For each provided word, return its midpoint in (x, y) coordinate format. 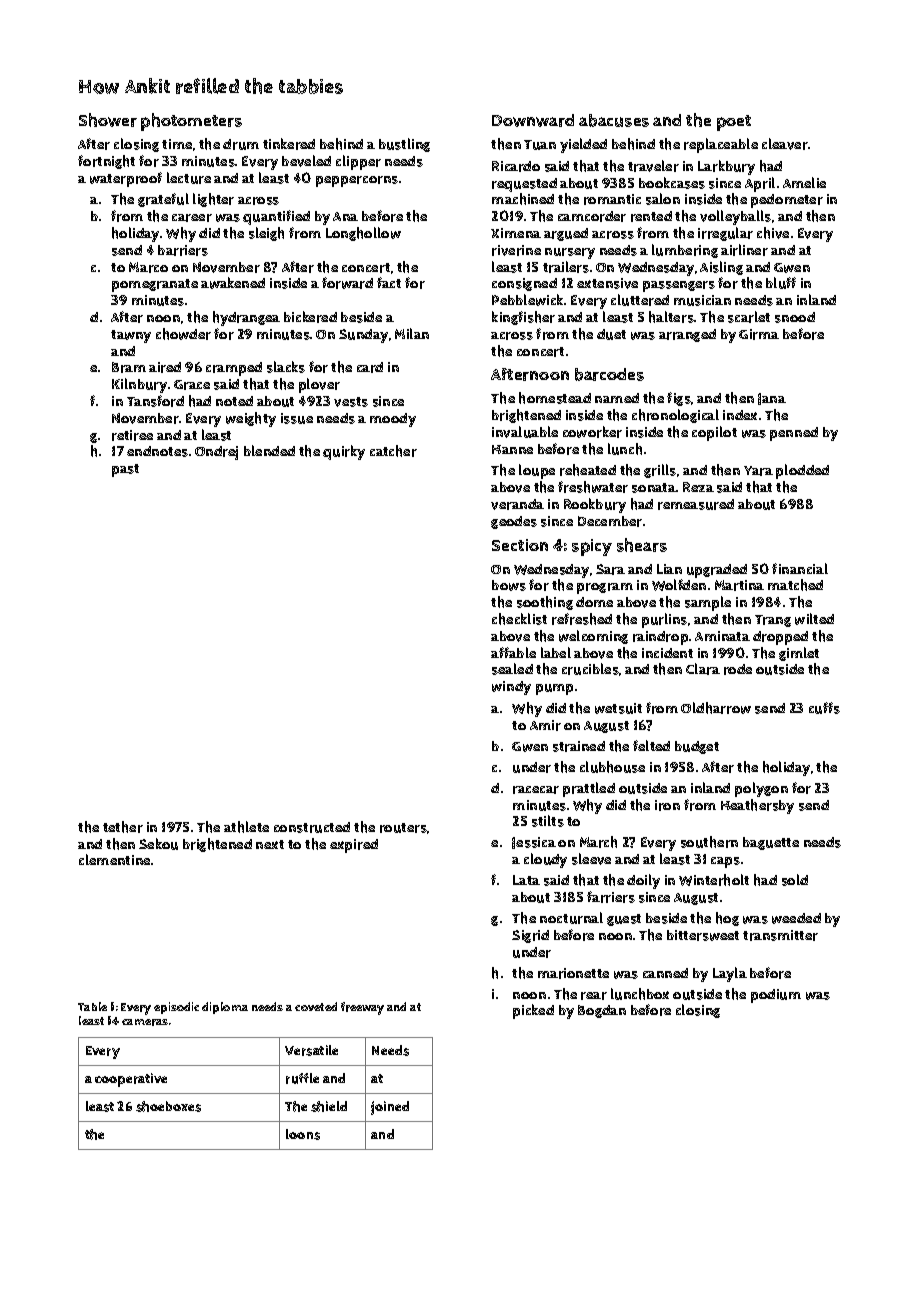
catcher (393, 451)
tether (123, 827)
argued (566, 234)
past (125, 470)
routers (403, 828)
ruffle (302, 1078)
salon (663, 199)
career (192, 218)
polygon (761, 789)
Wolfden (679, 585)
